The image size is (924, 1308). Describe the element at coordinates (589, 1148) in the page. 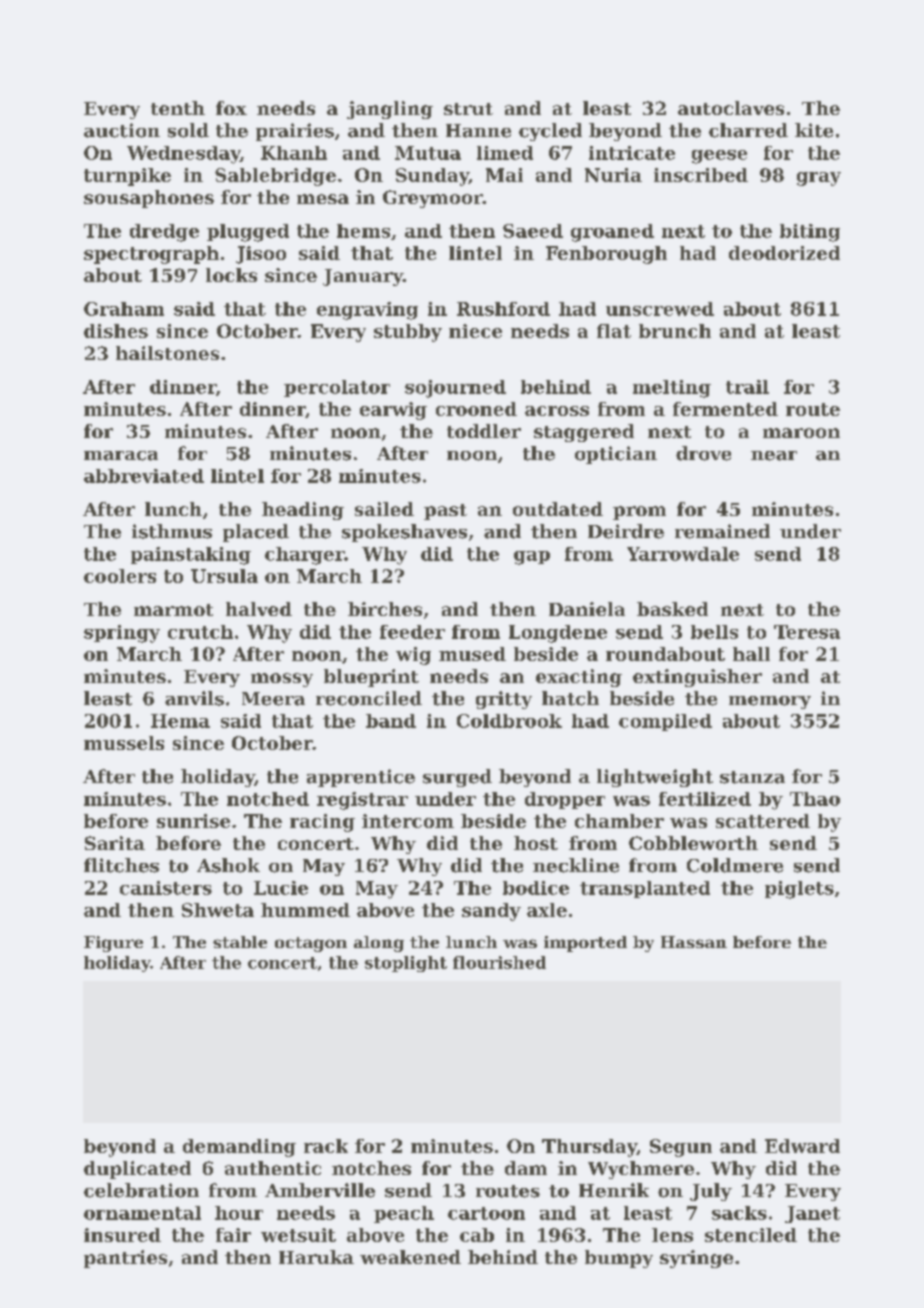

I see `Thursday` at that location.
